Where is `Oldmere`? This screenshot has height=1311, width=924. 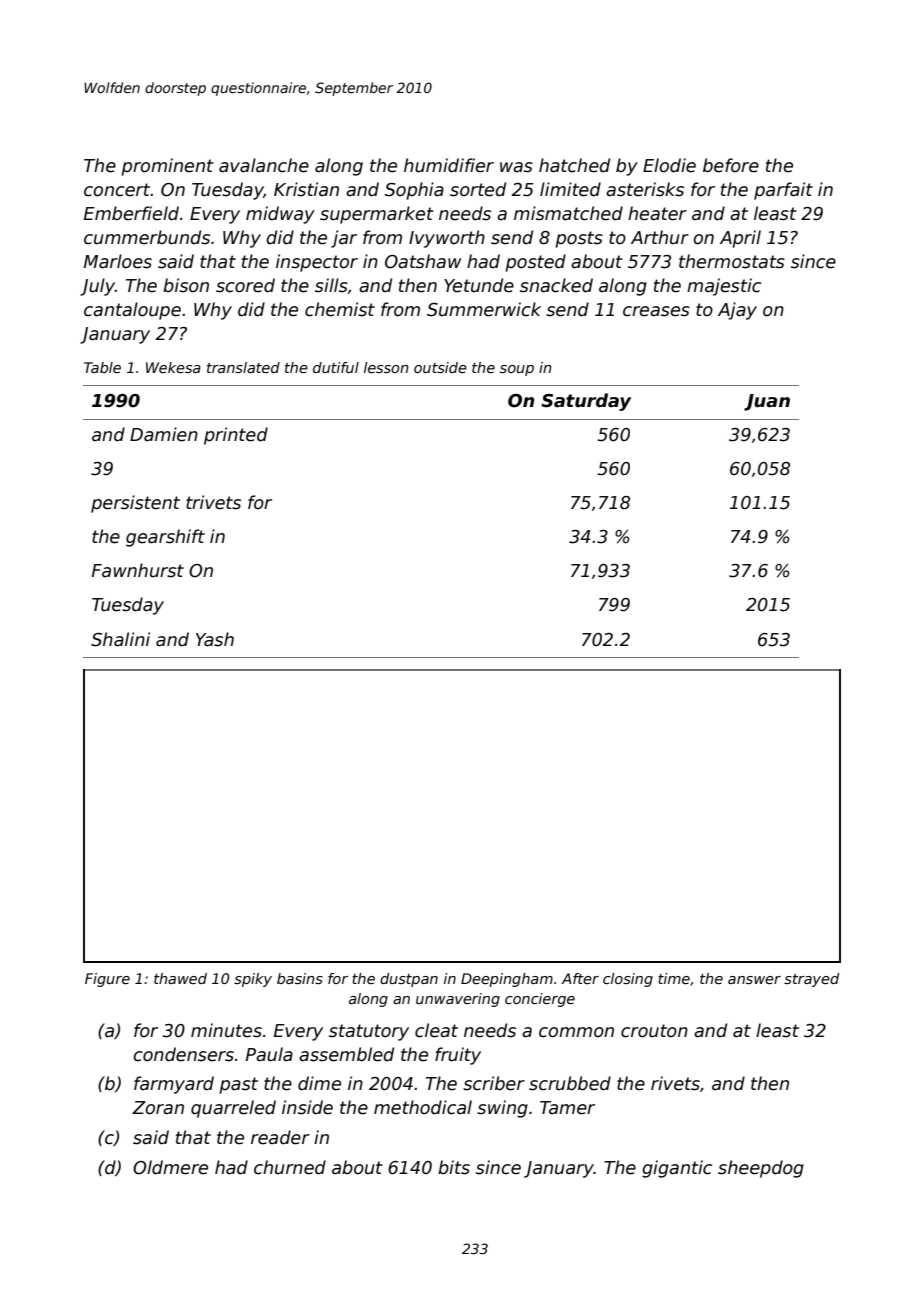
Oldmere is located at coordinates (170, 1167).
